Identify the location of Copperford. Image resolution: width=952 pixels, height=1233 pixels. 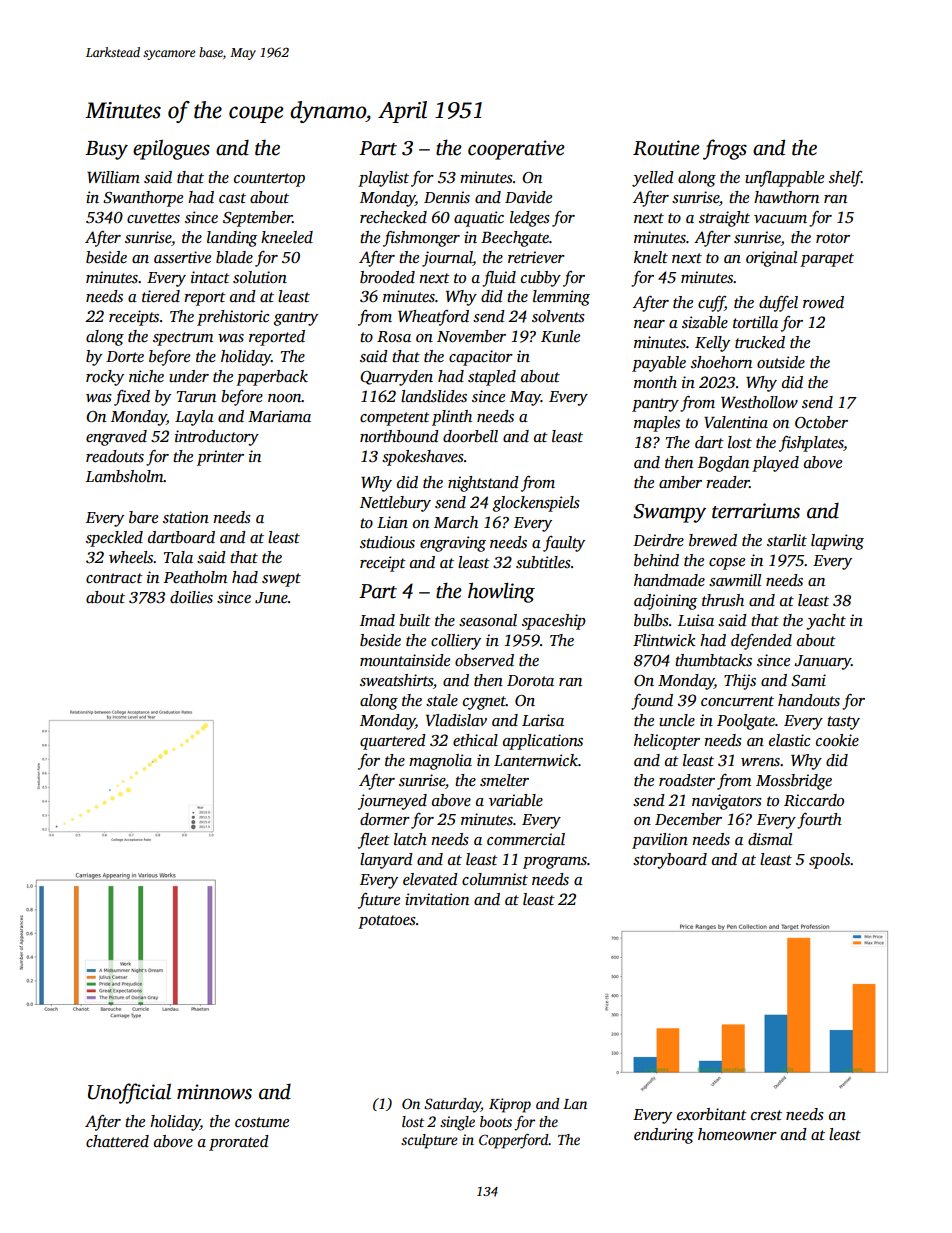
(514, 1141).
